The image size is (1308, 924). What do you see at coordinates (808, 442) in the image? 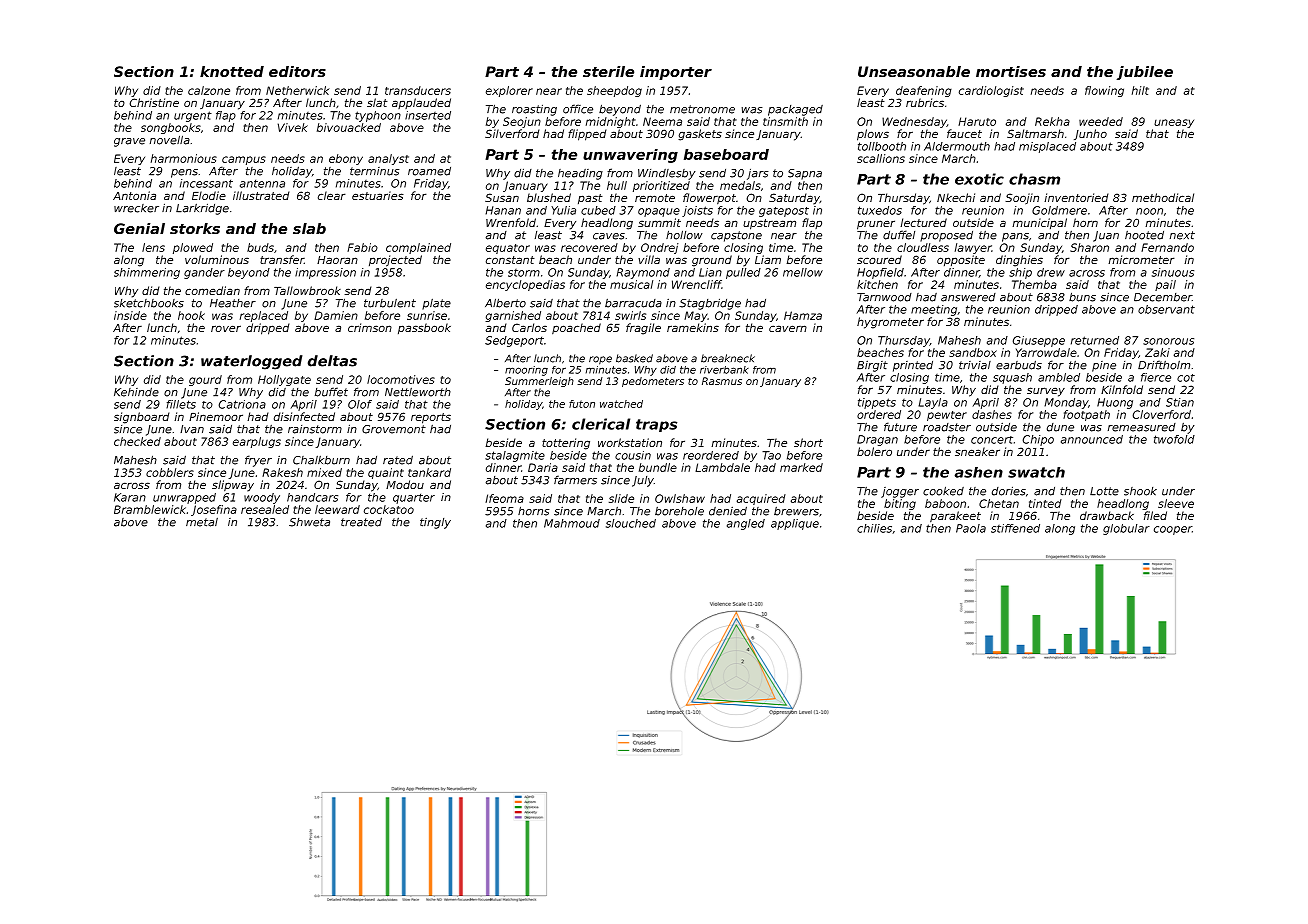
I see `short` at bounding box center [808, 442].
